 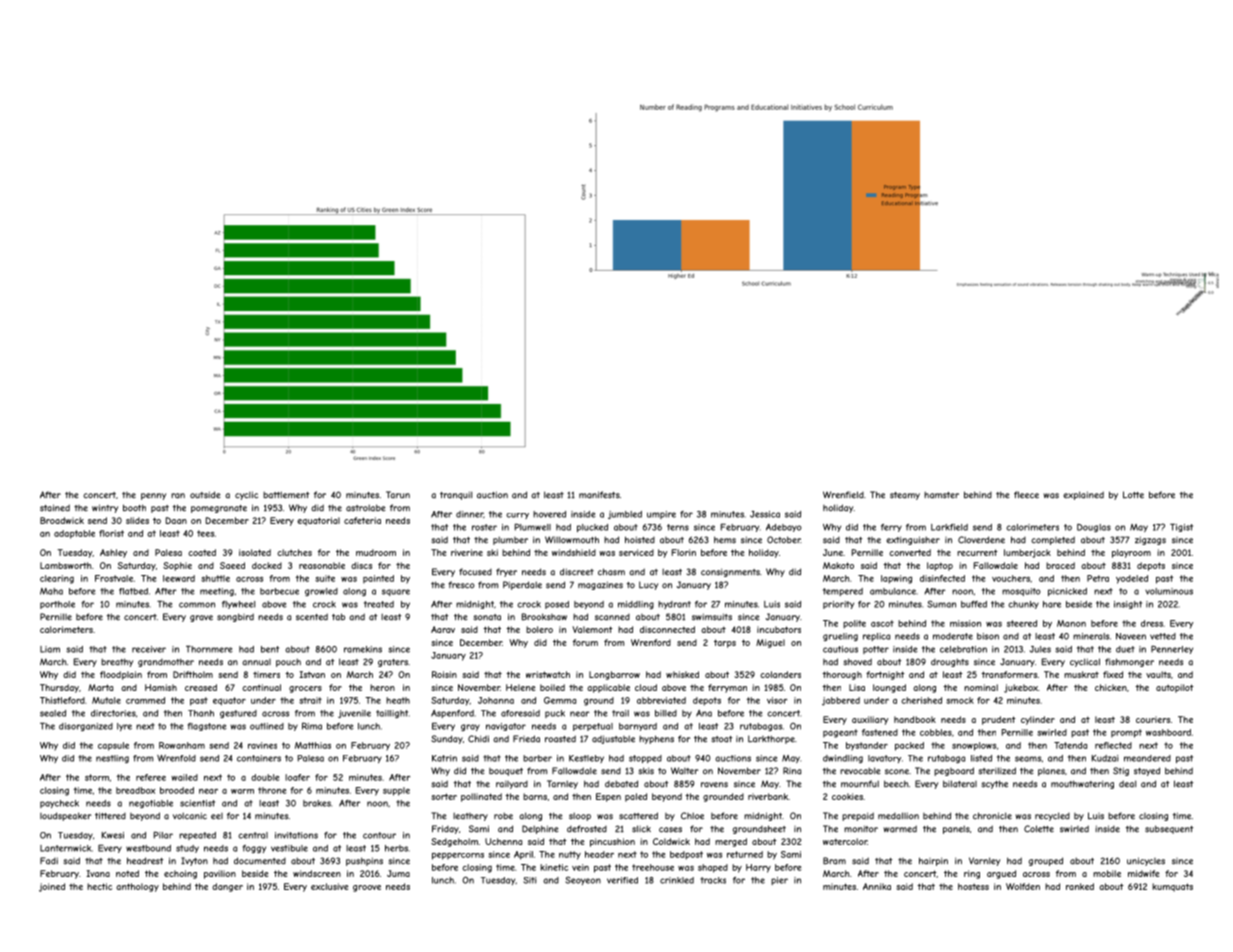 I want to click on Wrenfield, so click(x=843, y=494).
